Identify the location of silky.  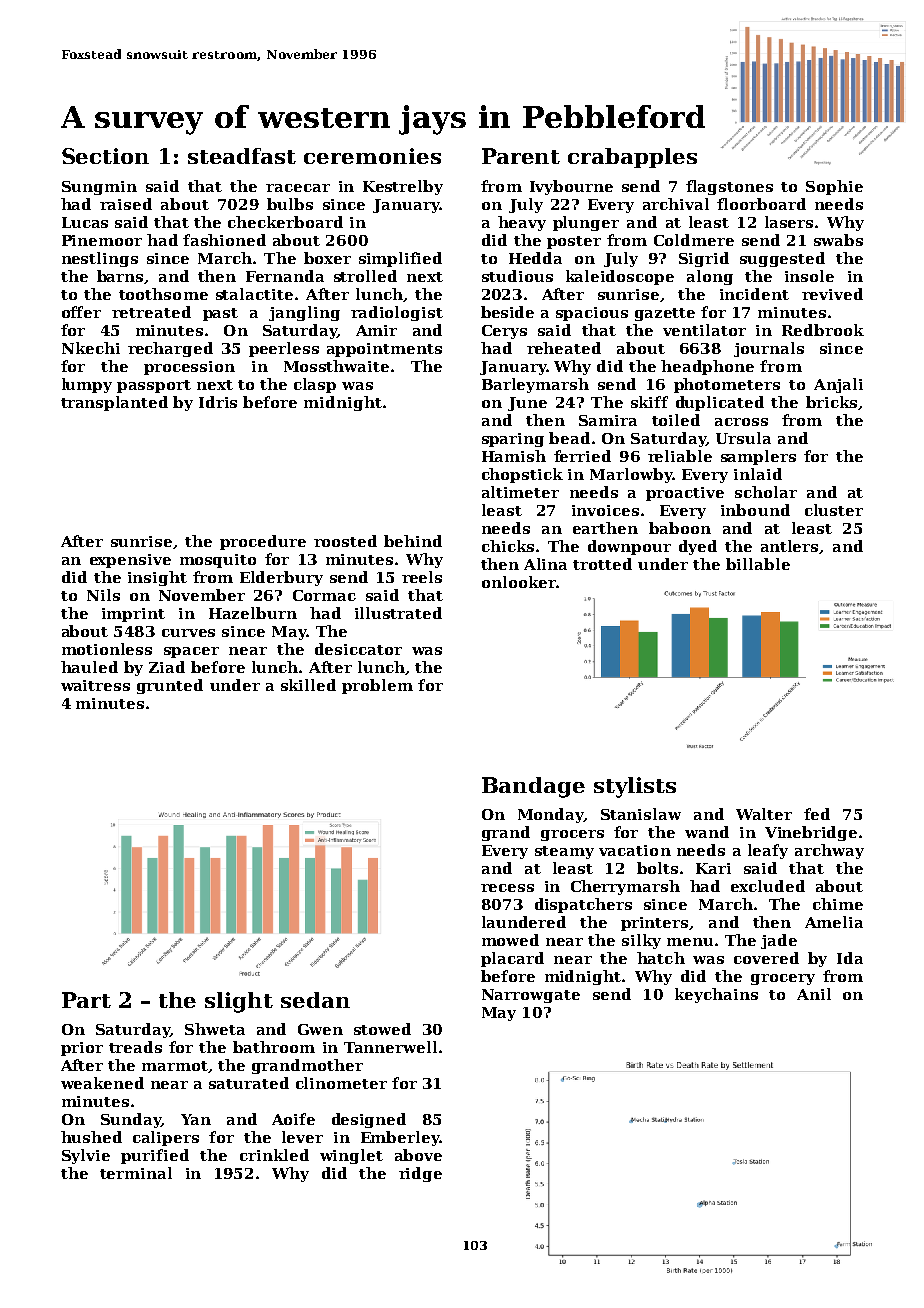
(641, 941).
